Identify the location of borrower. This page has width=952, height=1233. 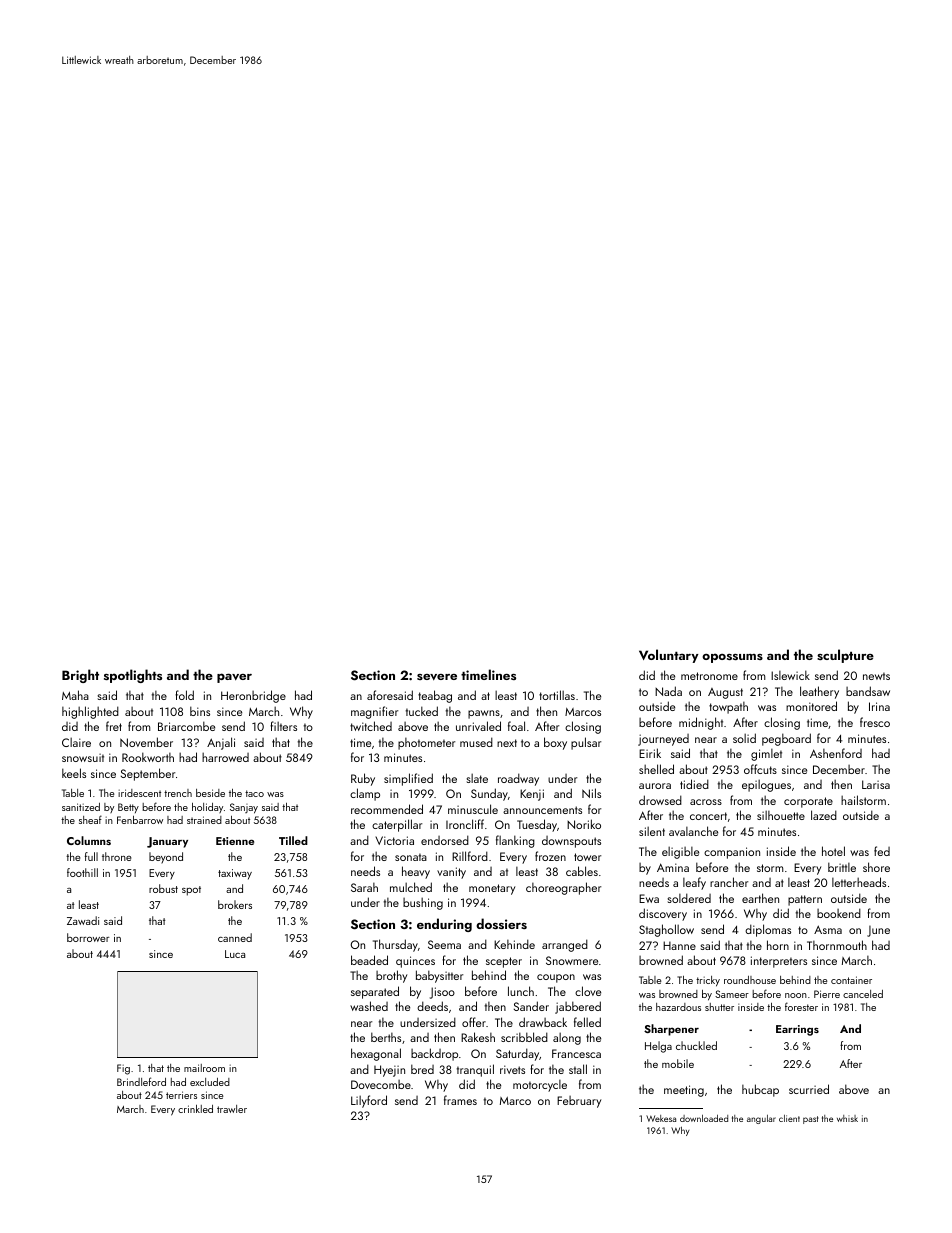
(88, 937).
